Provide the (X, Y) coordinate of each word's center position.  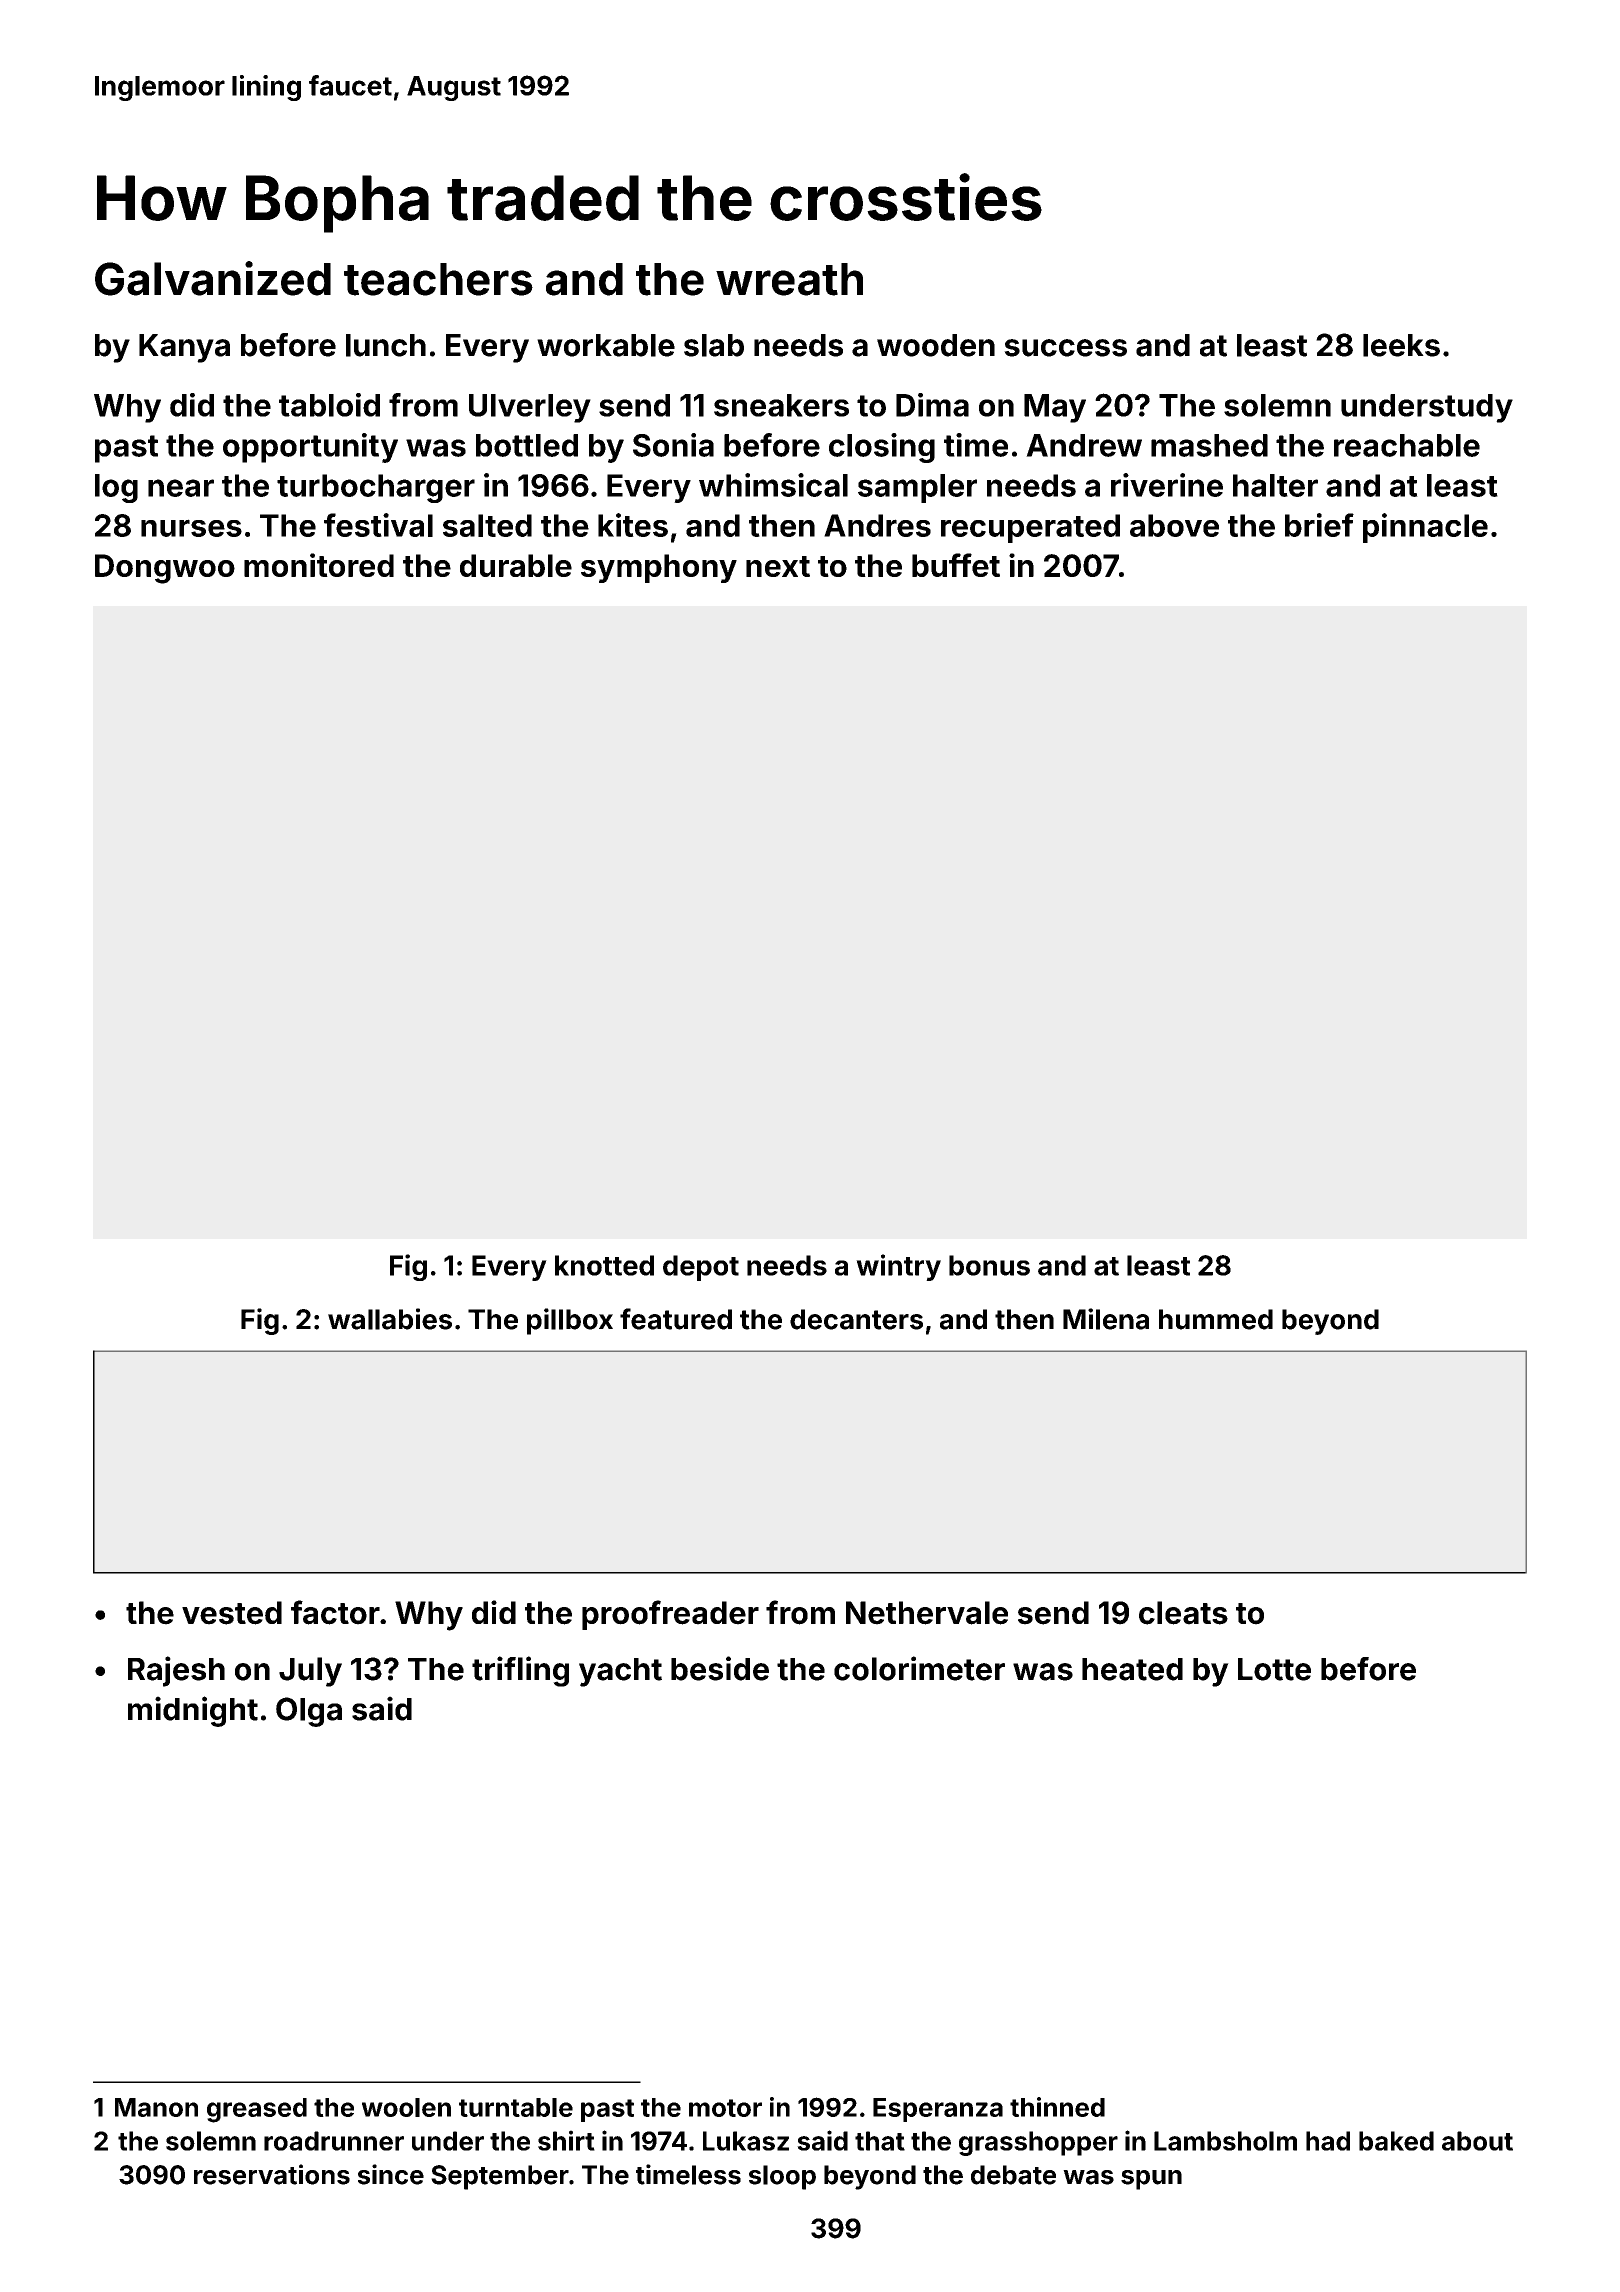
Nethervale (927, 1613)
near (181, 488)
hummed (1216, 1319)
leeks (1401, 345)
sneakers (781, 405)
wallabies (390, 1319)
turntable (516, 2107)
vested (232, 1613)
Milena (1106, 1319)
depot (701, 1268)
